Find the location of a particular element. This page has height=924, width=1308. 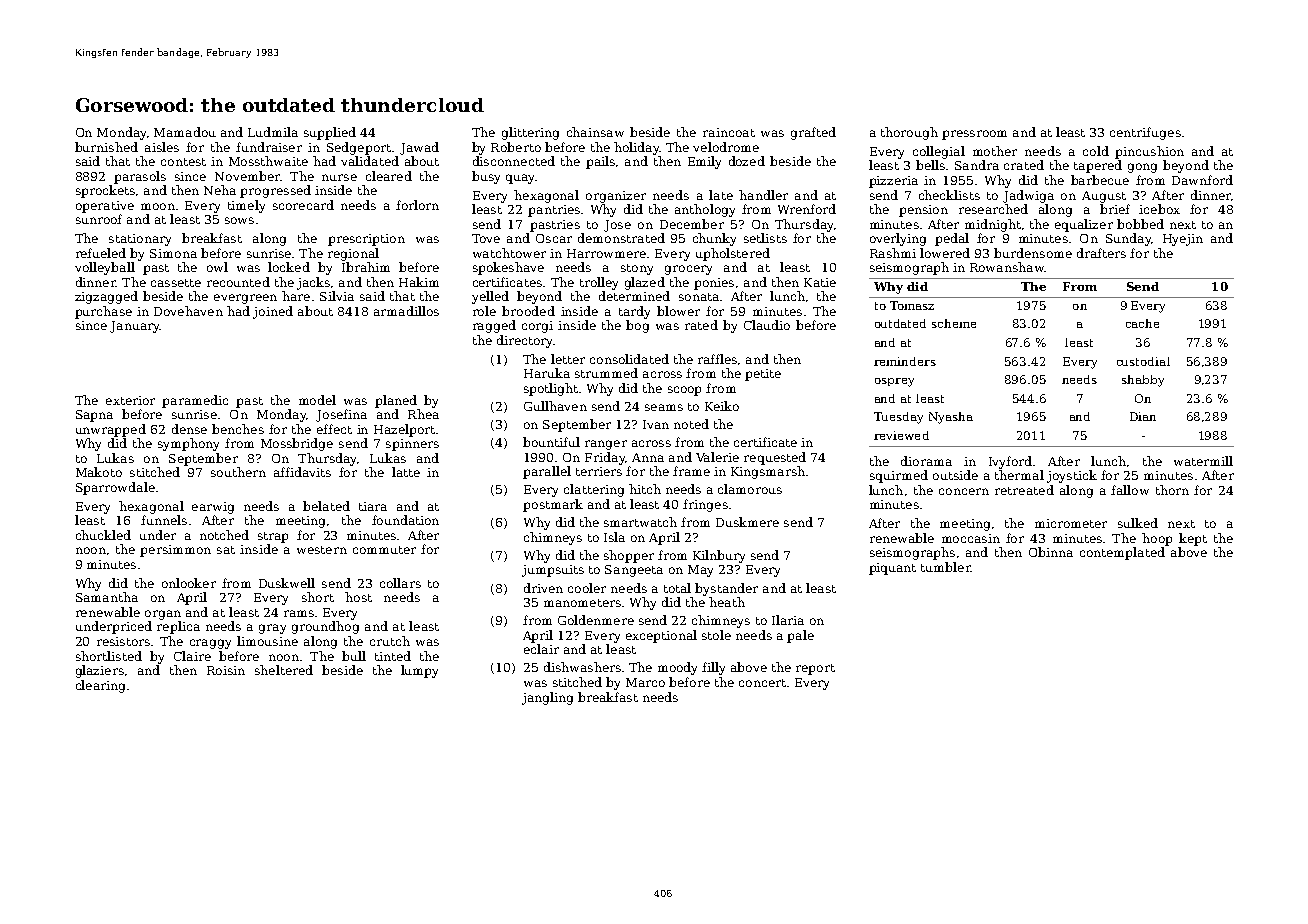

chainsaw is located at coordinates (595, 132).
